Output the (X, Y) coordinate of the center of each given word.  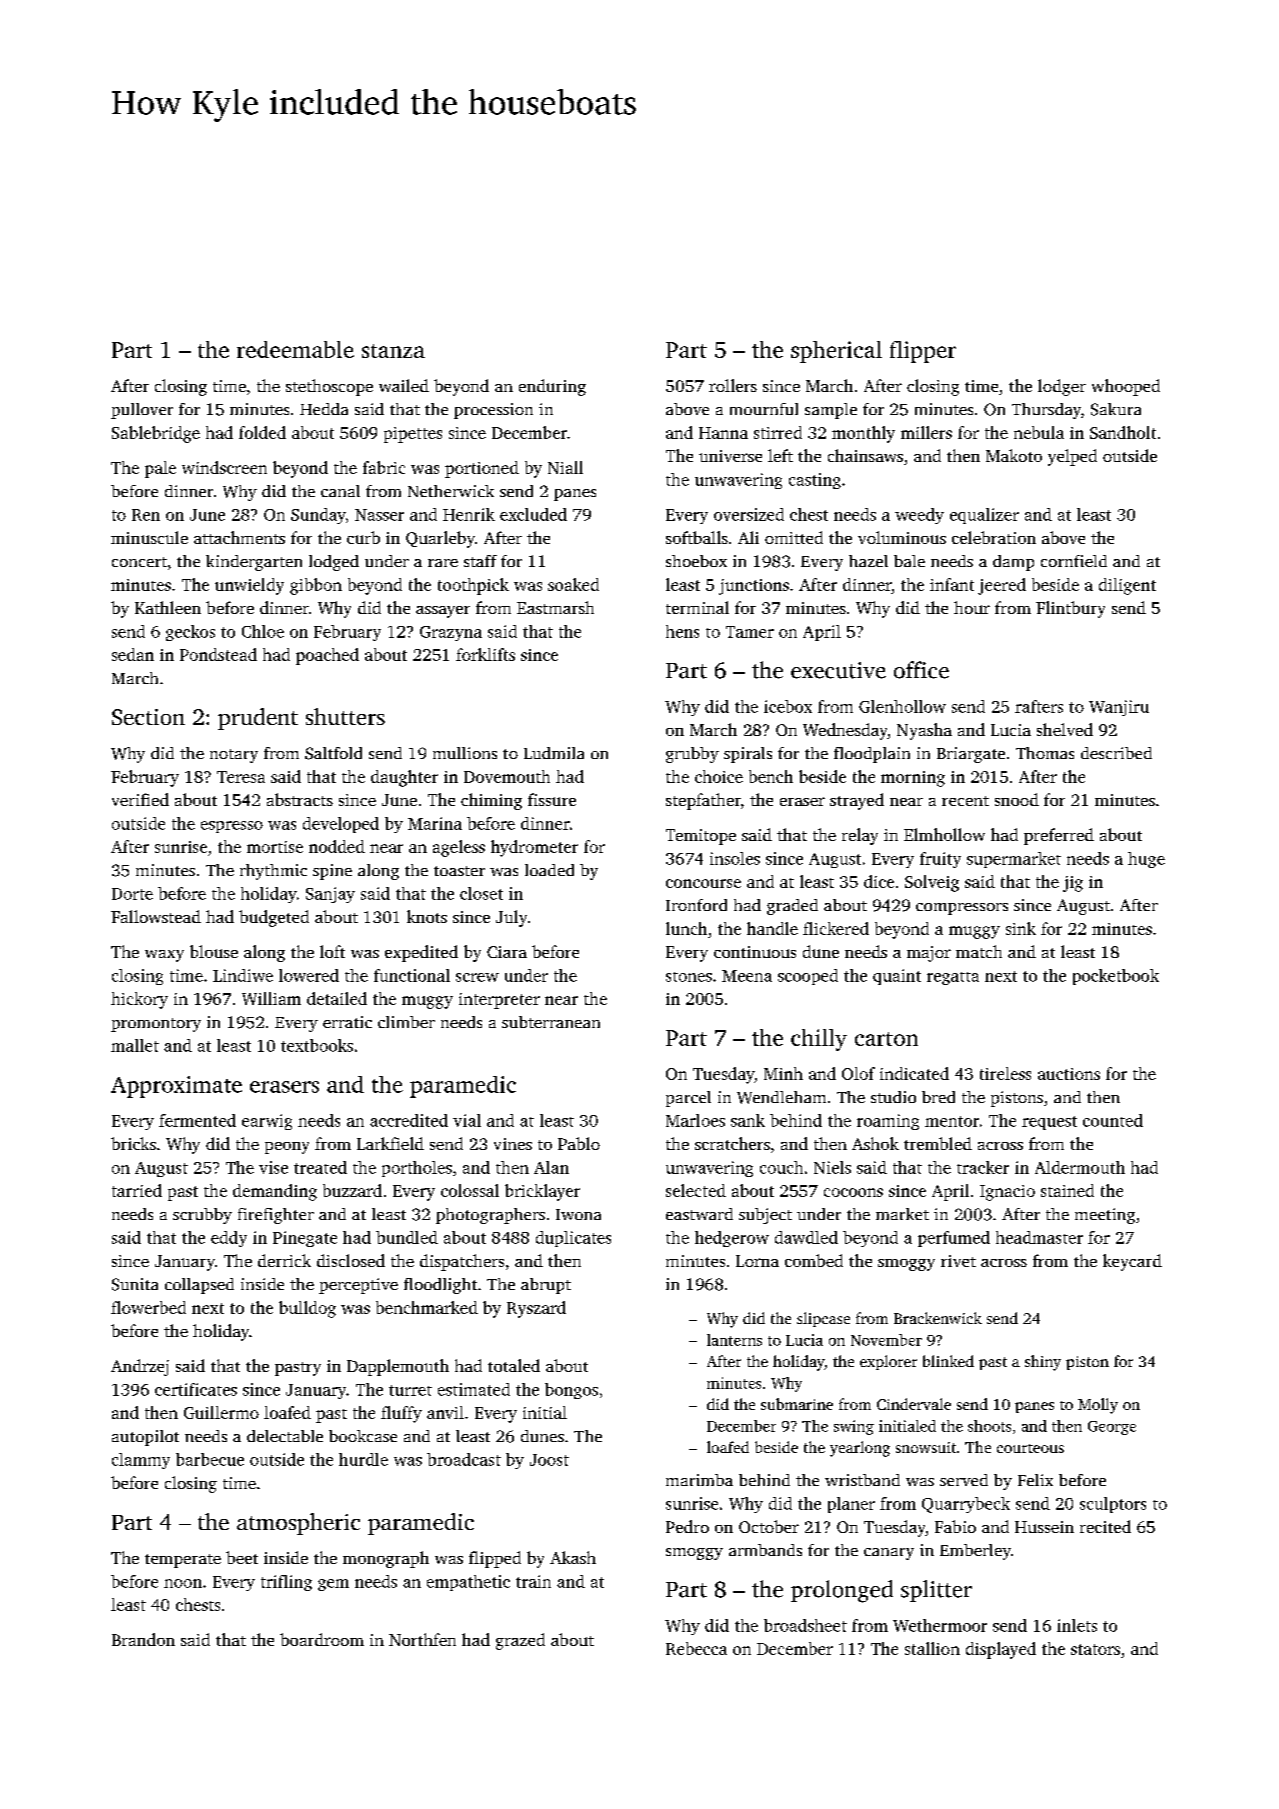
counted (1113, 1120)
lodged (334, 563)
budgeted (274, 918)
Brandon (143, 1639)
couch (781, 1167)
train (533, 1581)
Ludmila (554, 753)
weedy (919, 516)
